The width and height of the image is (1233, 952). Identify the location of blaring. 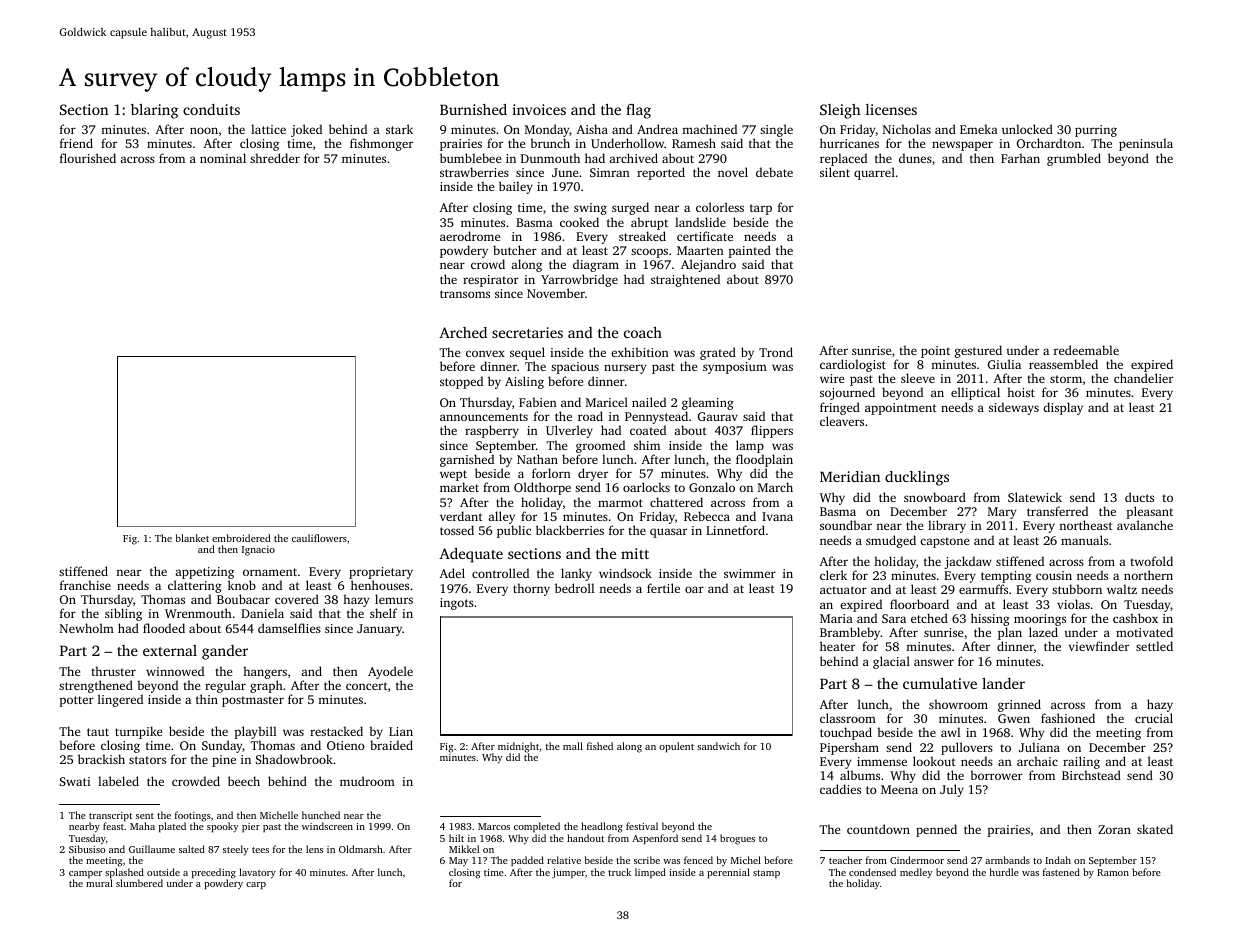
(154, 111).
